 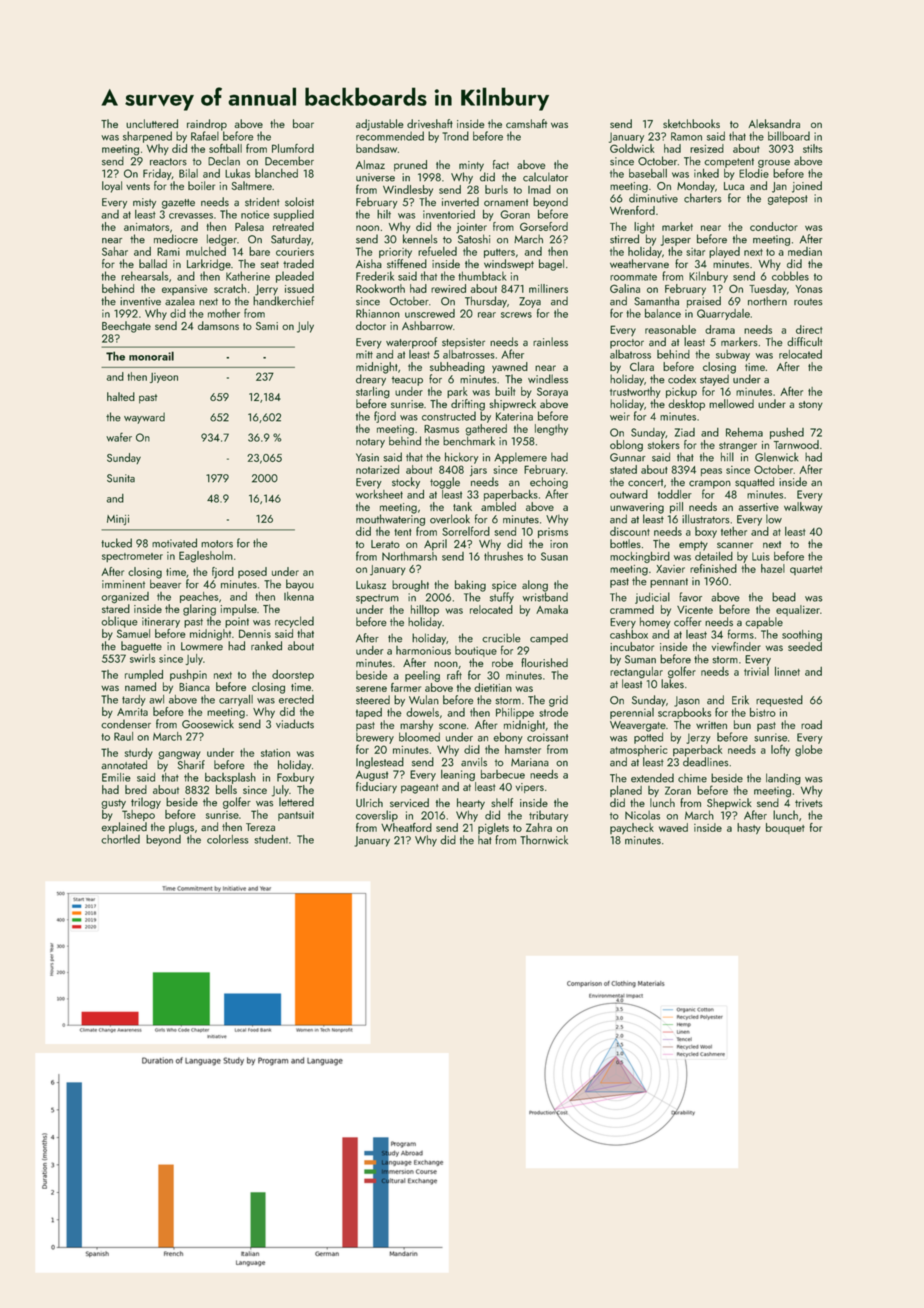 I want to click on Jesper, so click(x=676, y=240).
